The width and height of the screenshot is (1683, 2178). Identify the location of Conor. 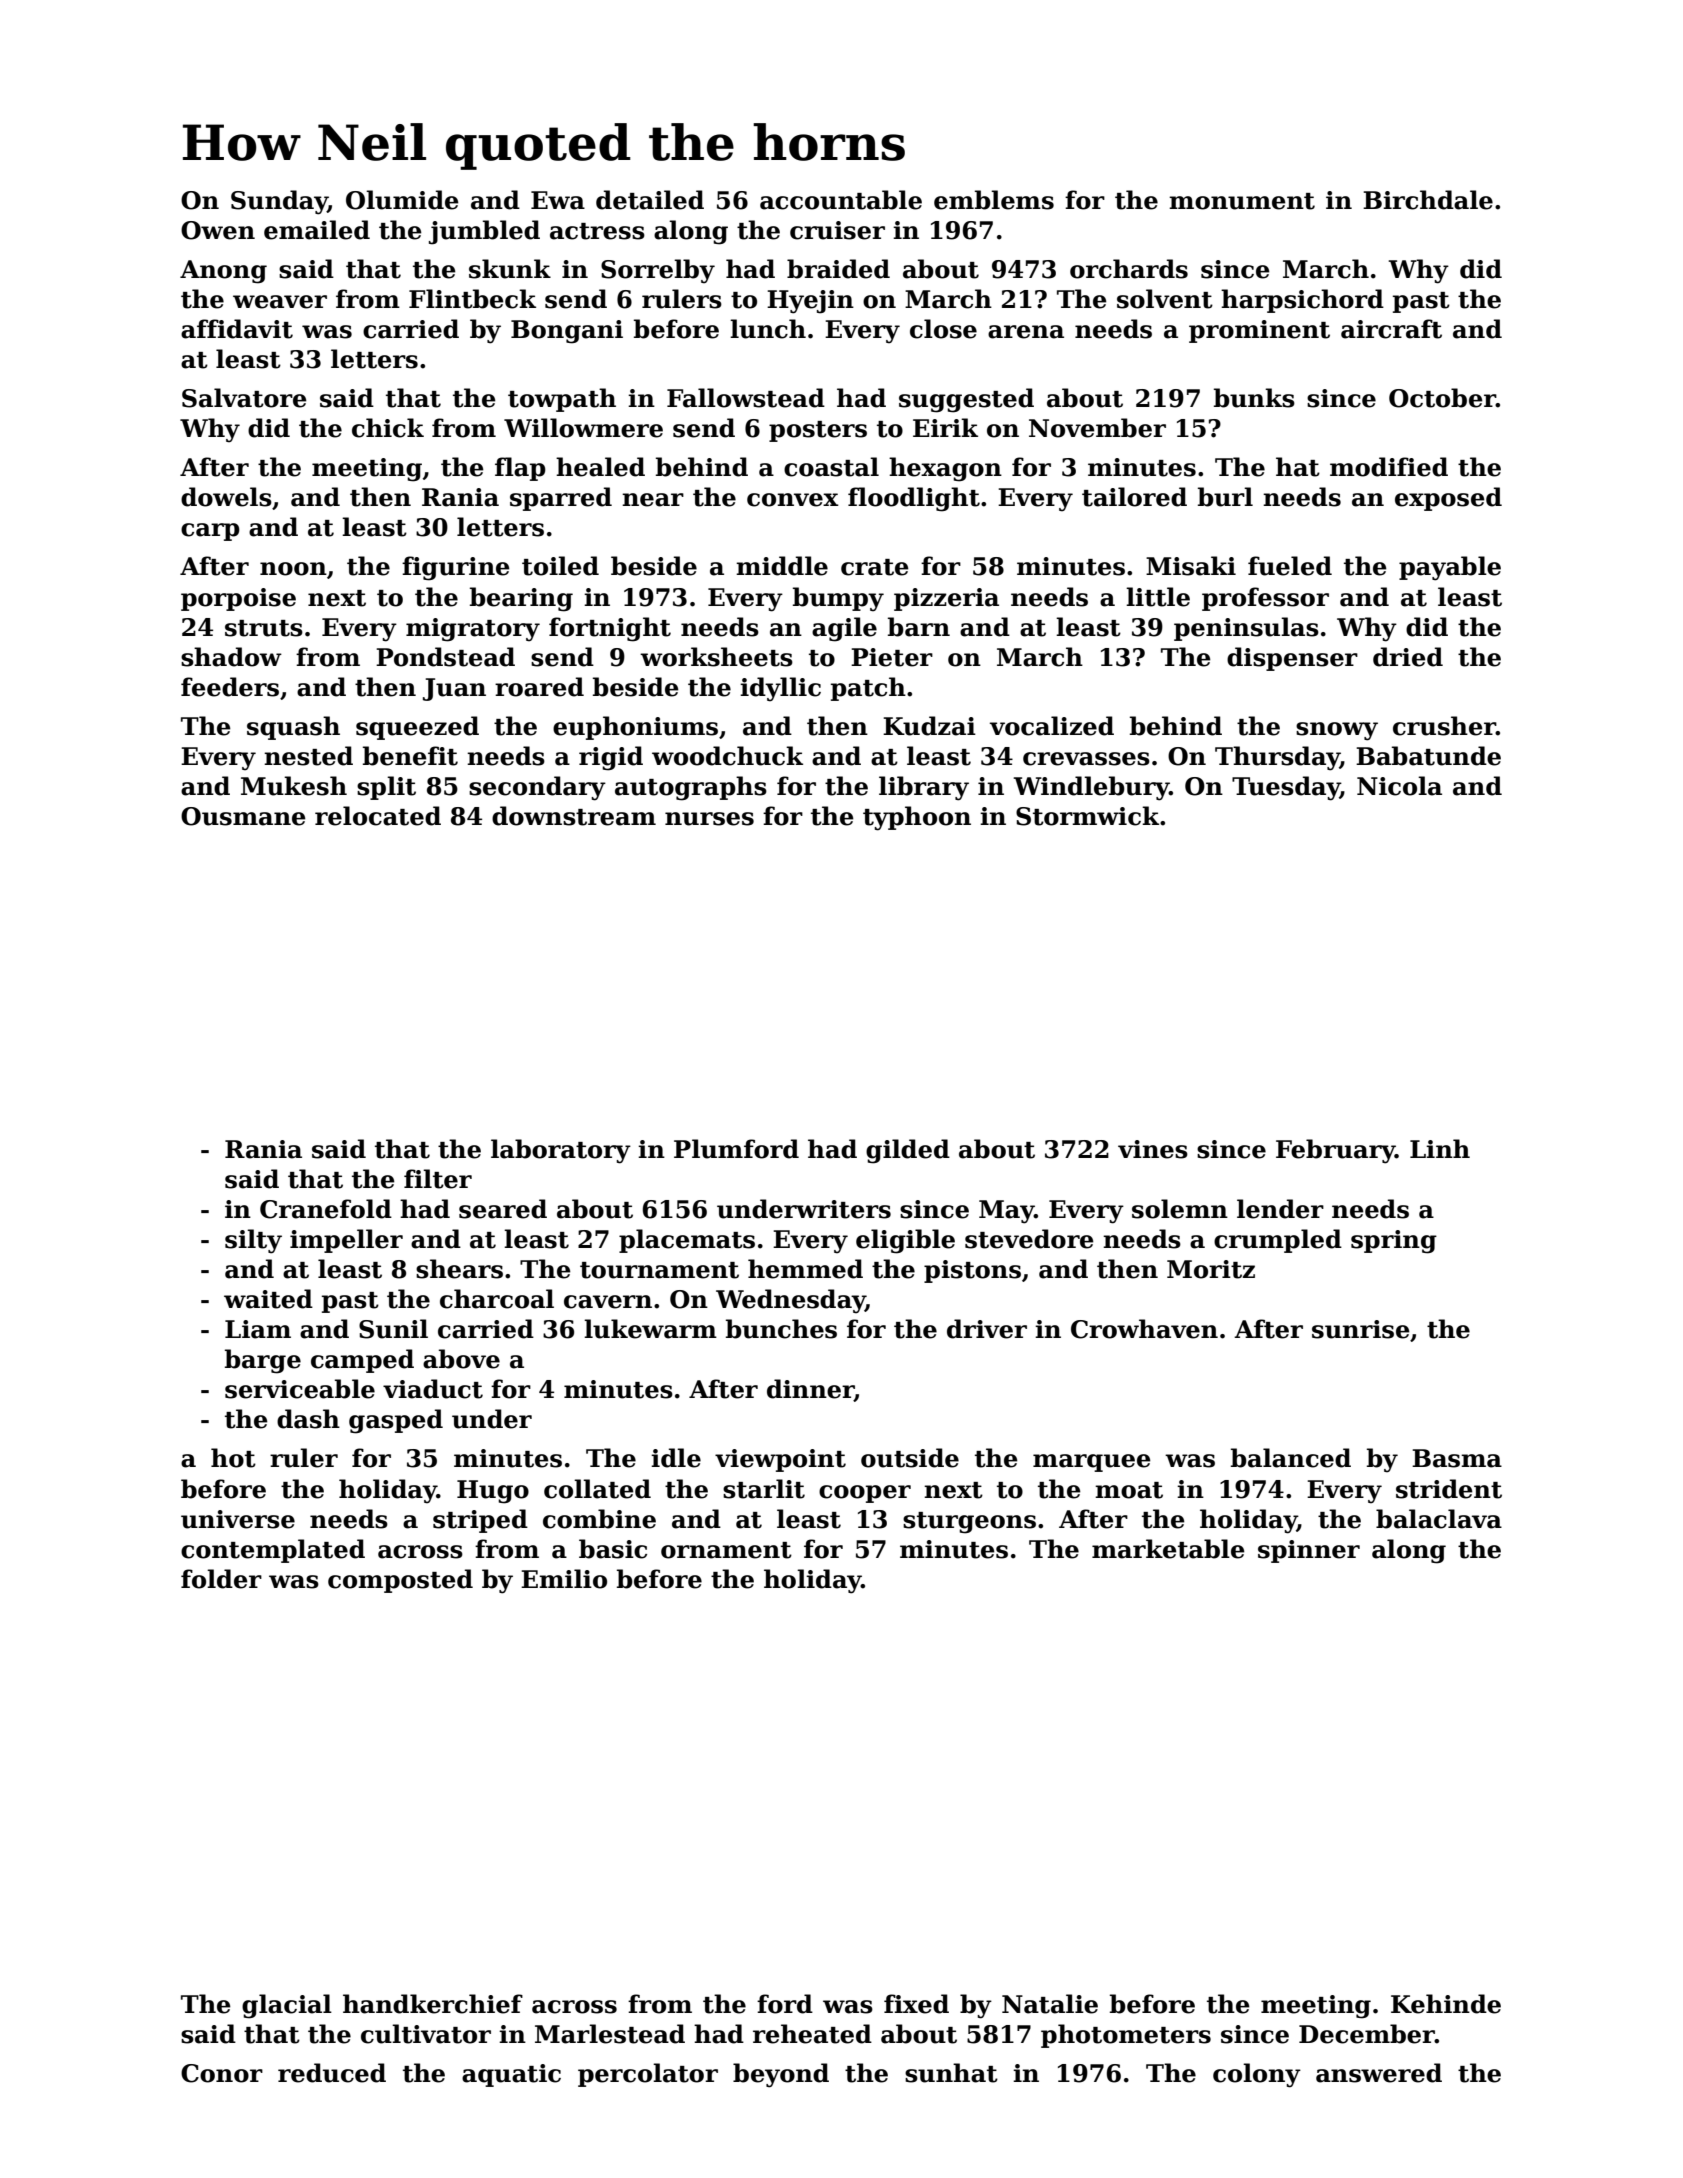
(222, 2073).
